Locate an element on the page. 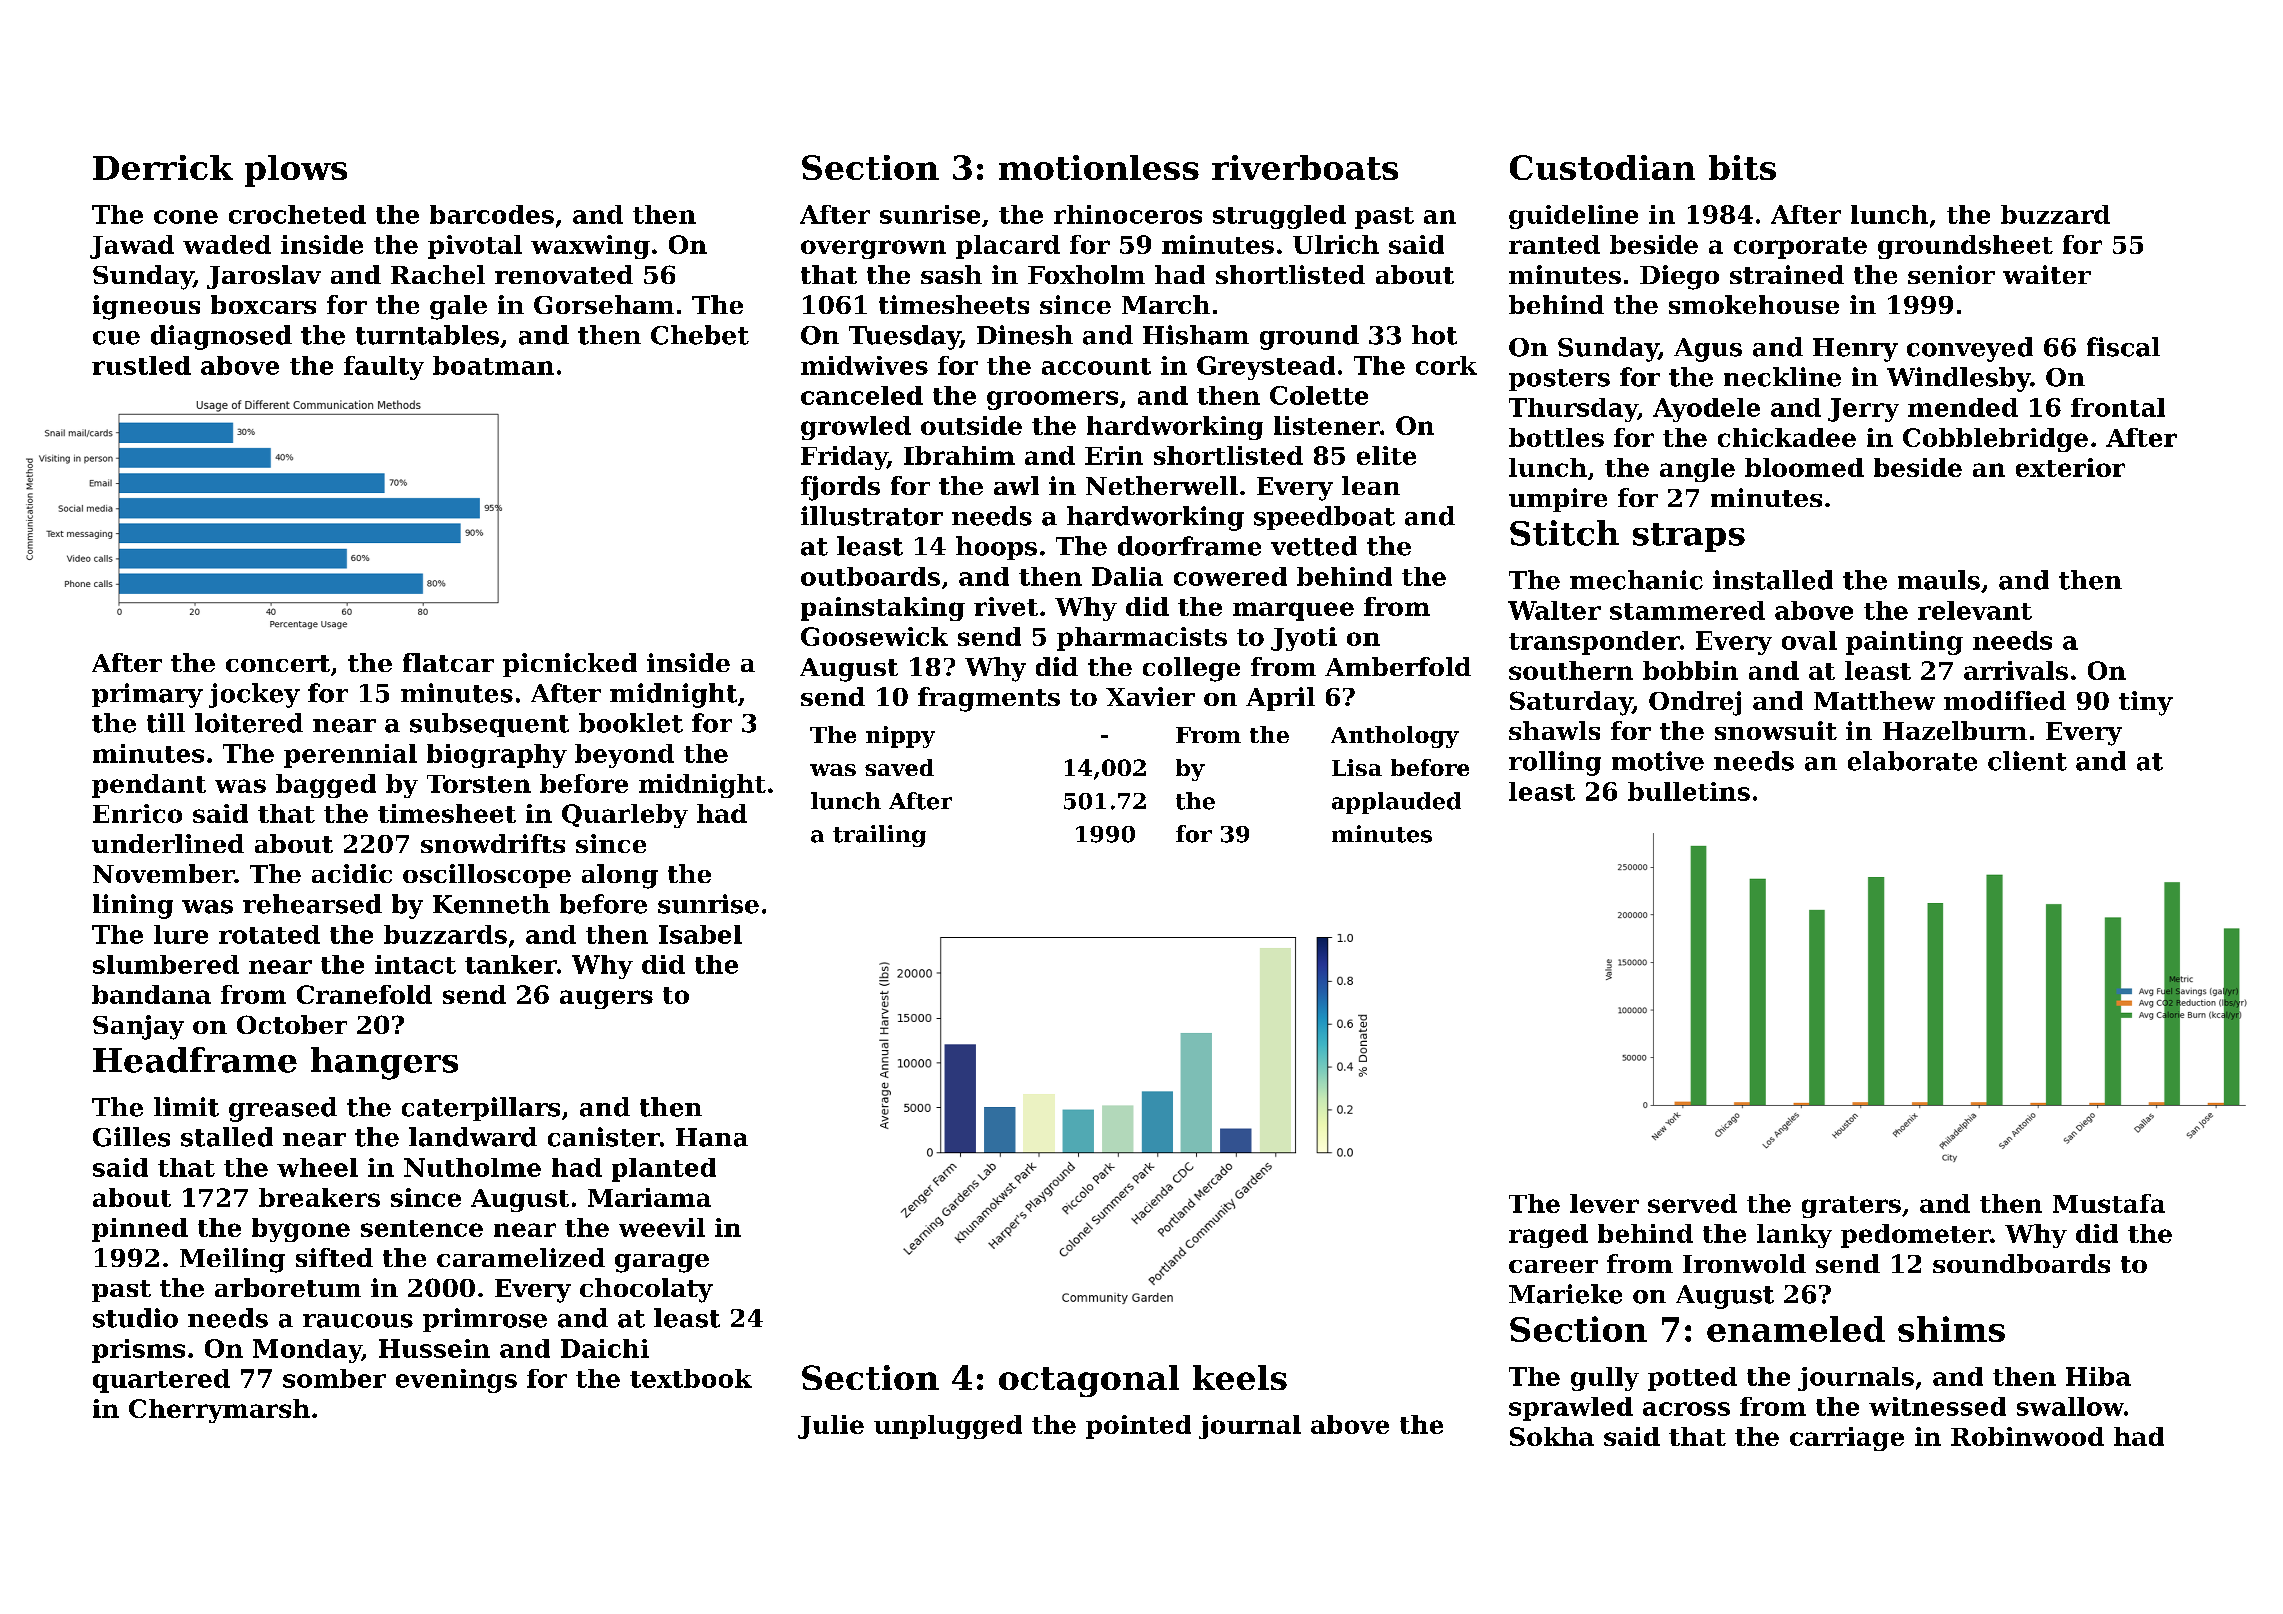  Cherrymarsh is located at coordinates (219, 1411).
